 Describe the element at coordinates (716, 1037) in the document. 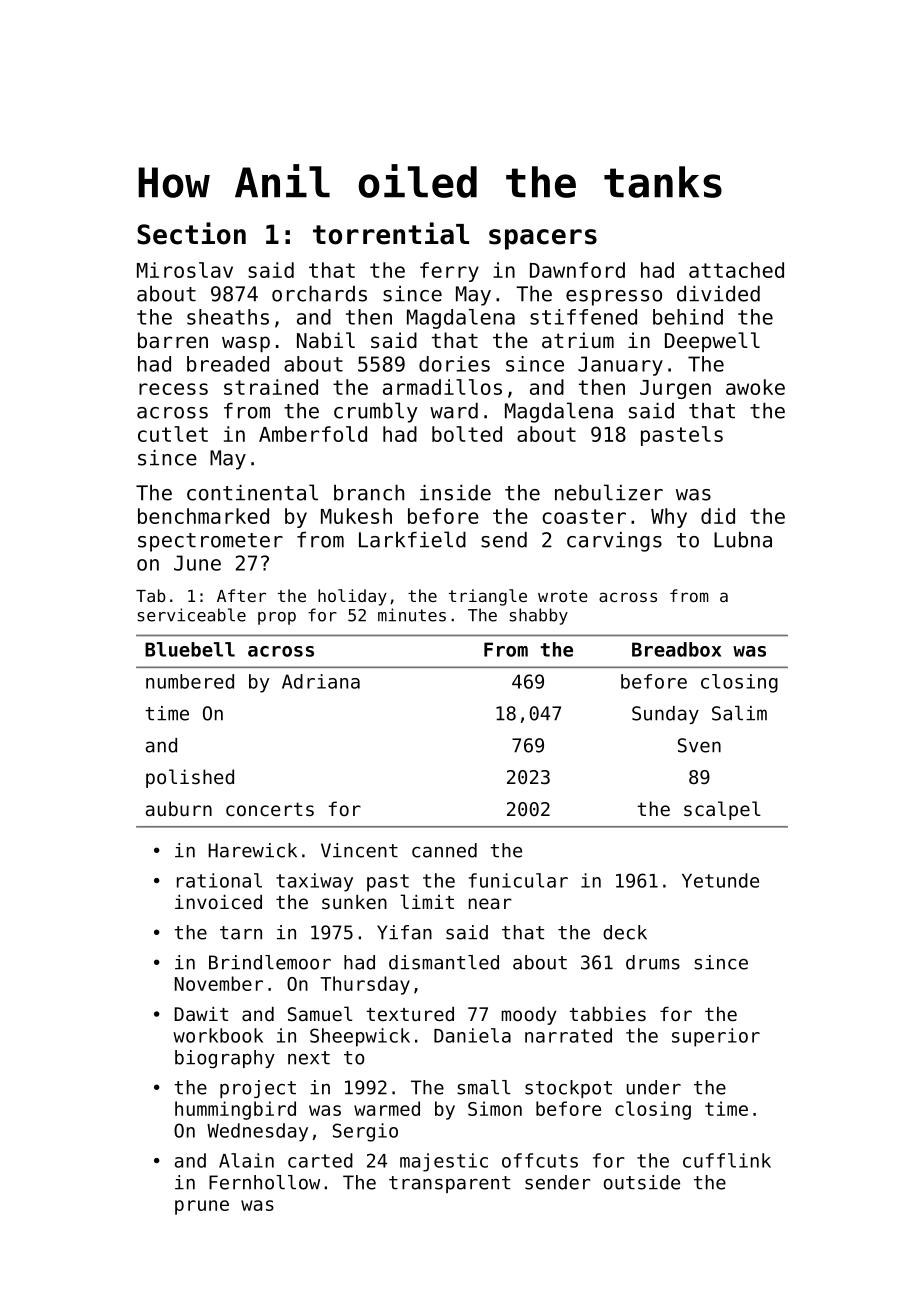

I see `superior` at that location.
